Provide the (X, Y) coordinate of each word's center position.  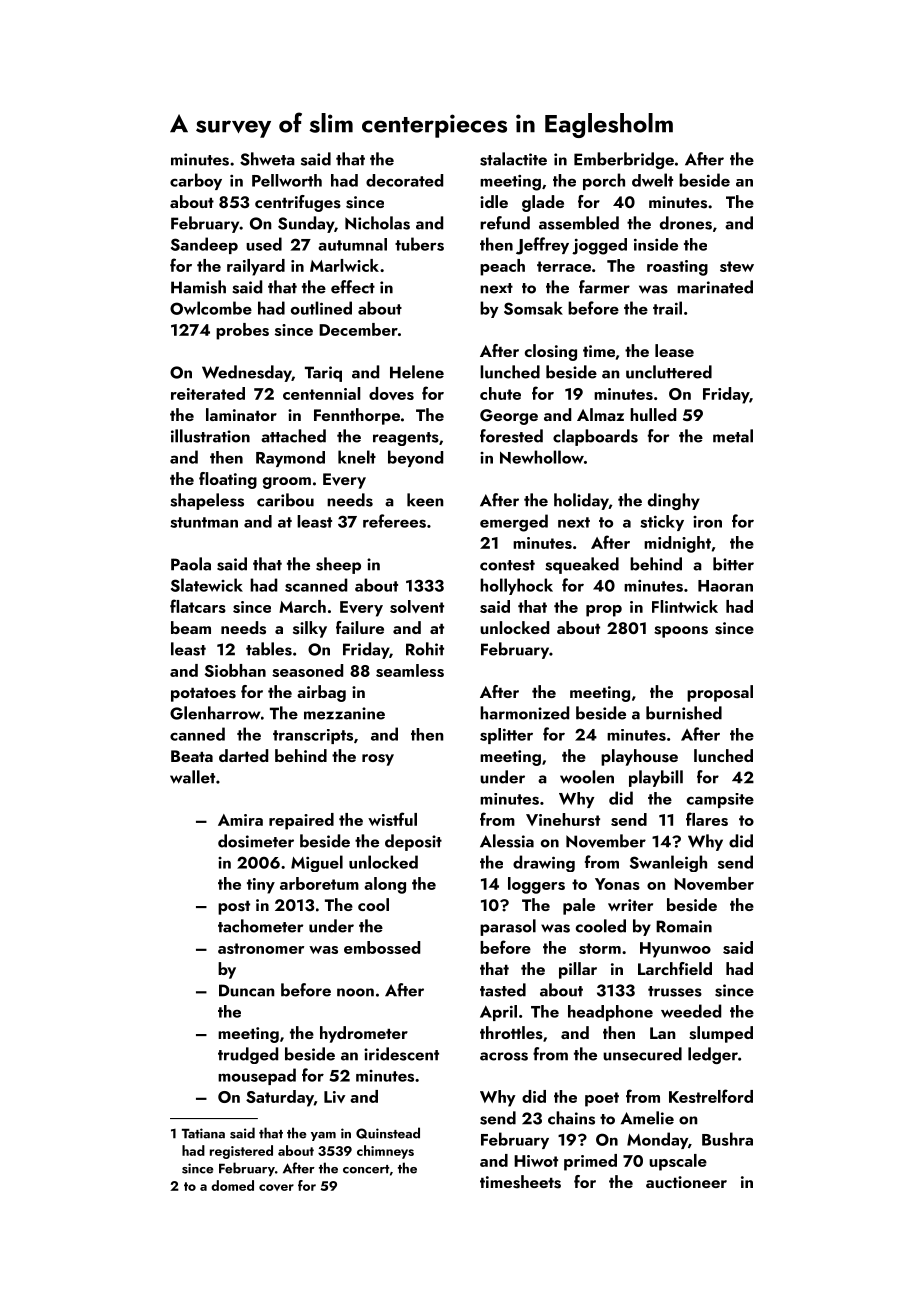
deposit (413, 842)
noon (355, 992)
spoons (681, 632)
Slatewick (207, 585)
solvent (417, 606)
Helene (417, 372)
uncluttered (669, 372)
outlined (321, 308)
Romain (684, 926)
